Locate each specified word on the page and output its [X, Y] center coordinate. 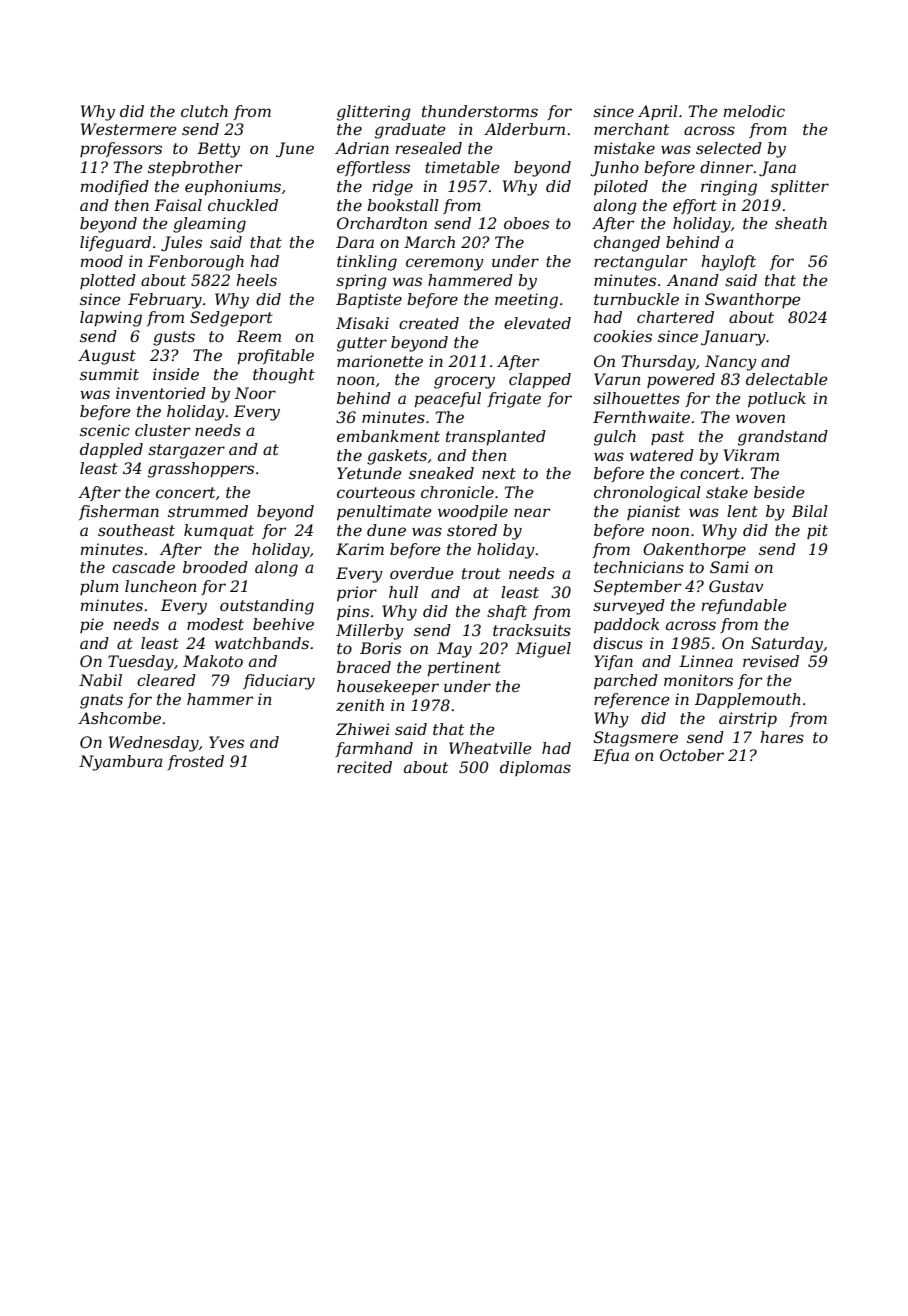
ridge [393, 188]
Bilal [810, 511]
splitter [800, 187]
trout [481, 573]
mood [102, 261]
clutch [204, 111]
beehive [283, 624]
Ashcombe [119, 718]
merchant [631, 129]
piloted [621, 188]
